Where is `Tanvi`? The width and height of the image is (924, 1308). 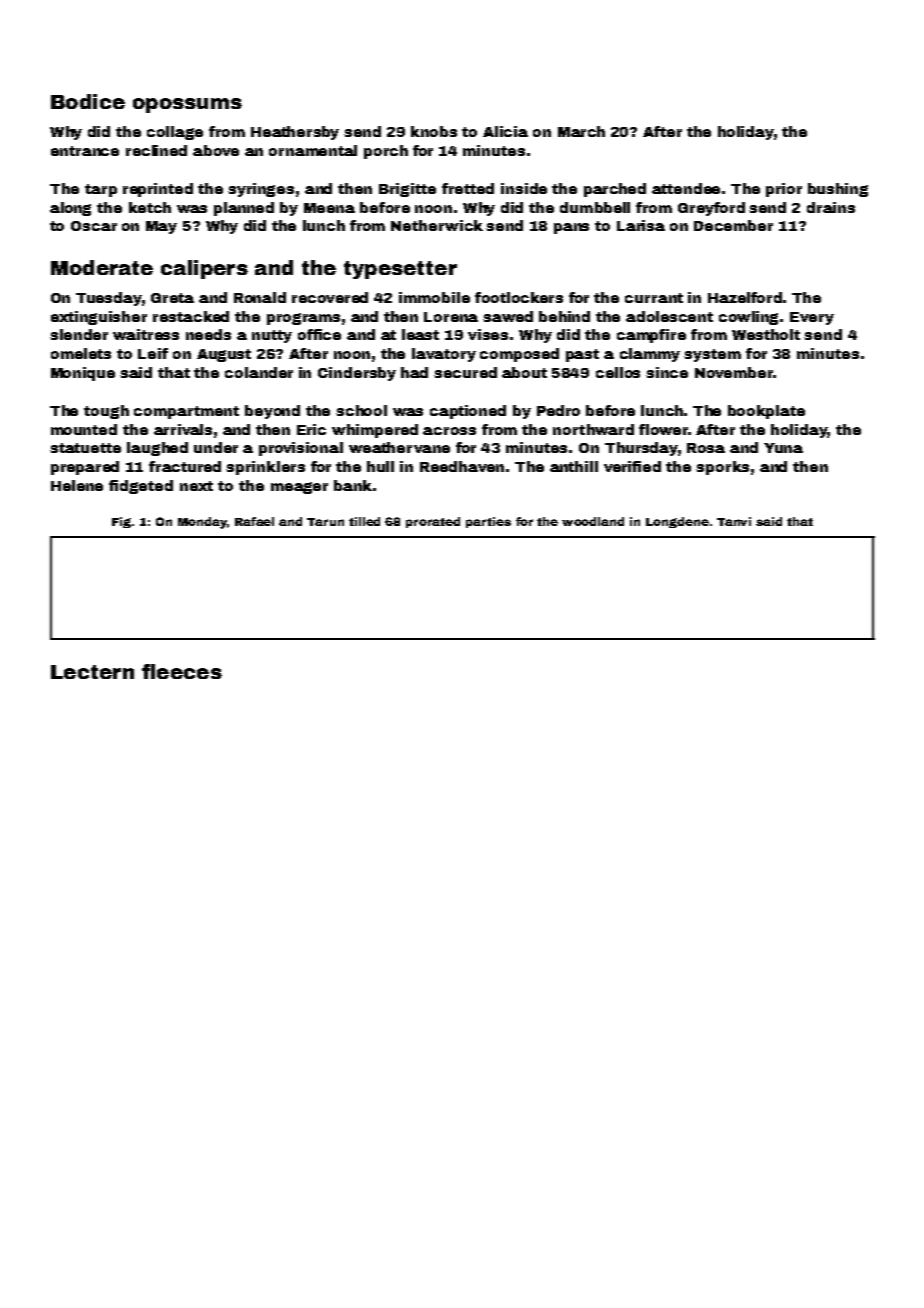
Tanvi is located at coordinates (734, 521).
